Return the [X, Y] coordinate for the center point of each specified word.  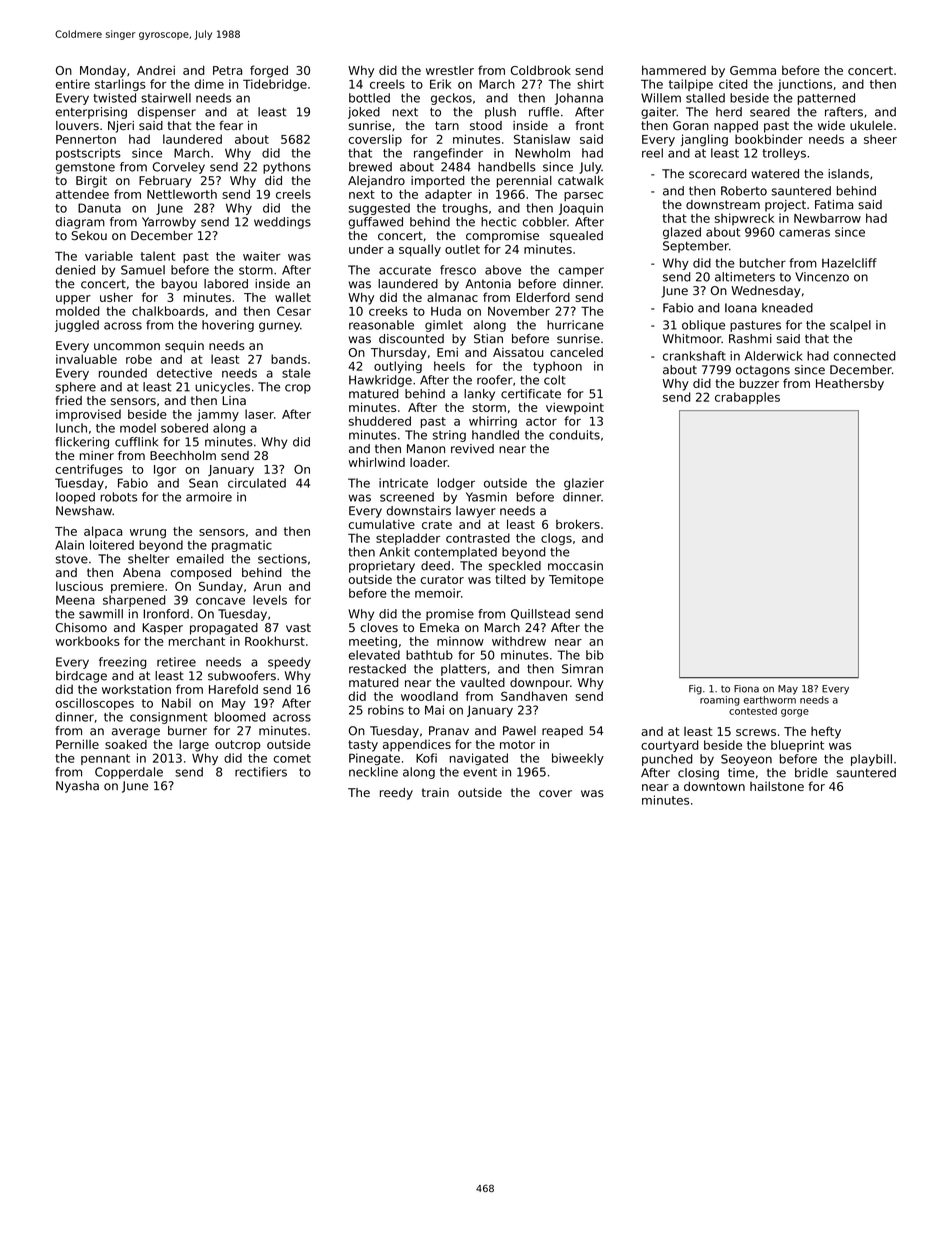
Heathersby [850, 384]
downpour [540, 684]
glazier [584, 484]
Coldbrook [541, 70]
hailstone [777, 786]
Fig [695, 690]
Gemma [753, 70]
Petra [227, 70]
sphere [76, 388]
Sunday [221, 587]
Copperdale [129, 773]
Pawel [519, 731]
